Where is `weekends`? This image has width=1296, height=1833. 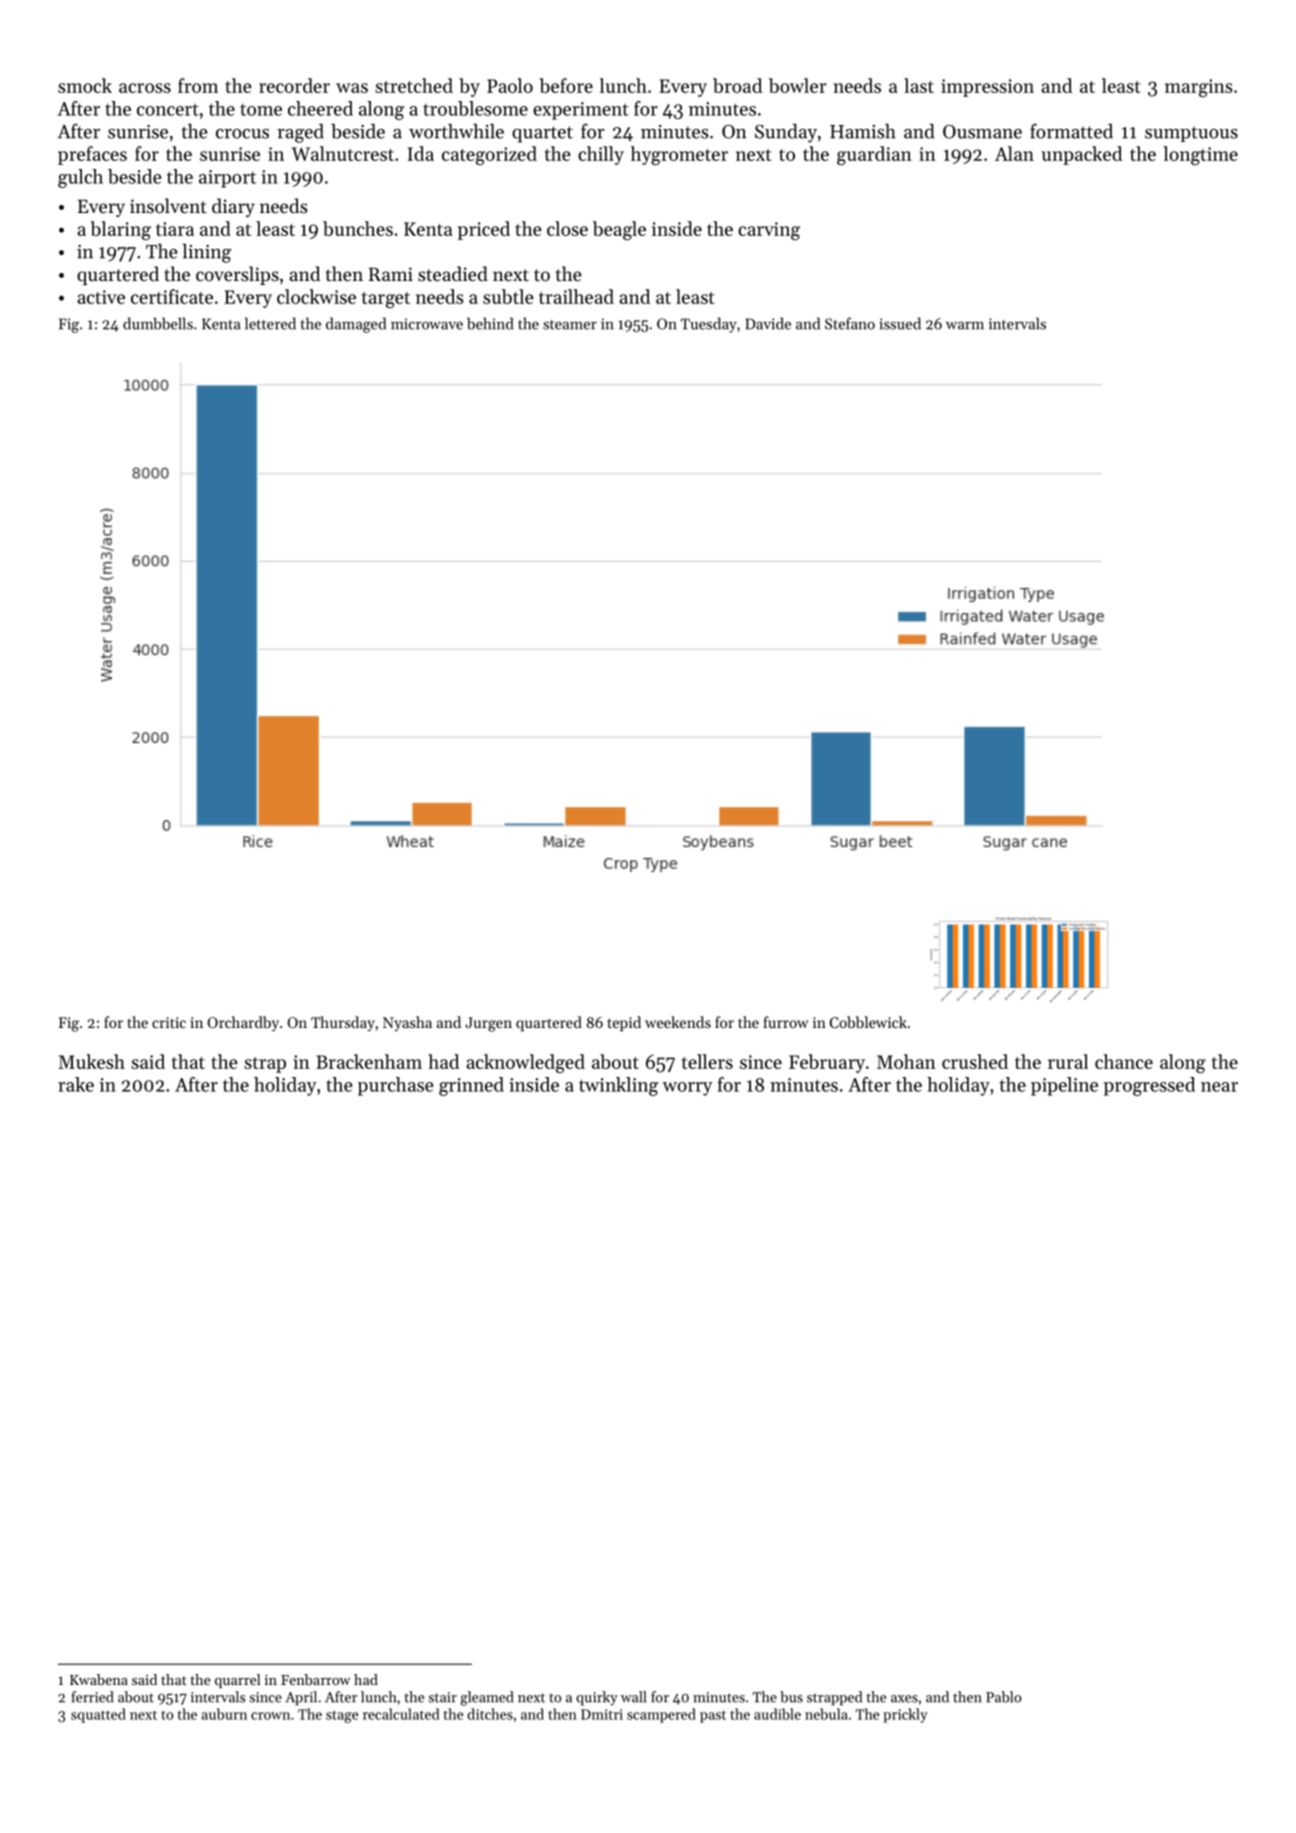 weekends is located at coordinates (678, 1022).
